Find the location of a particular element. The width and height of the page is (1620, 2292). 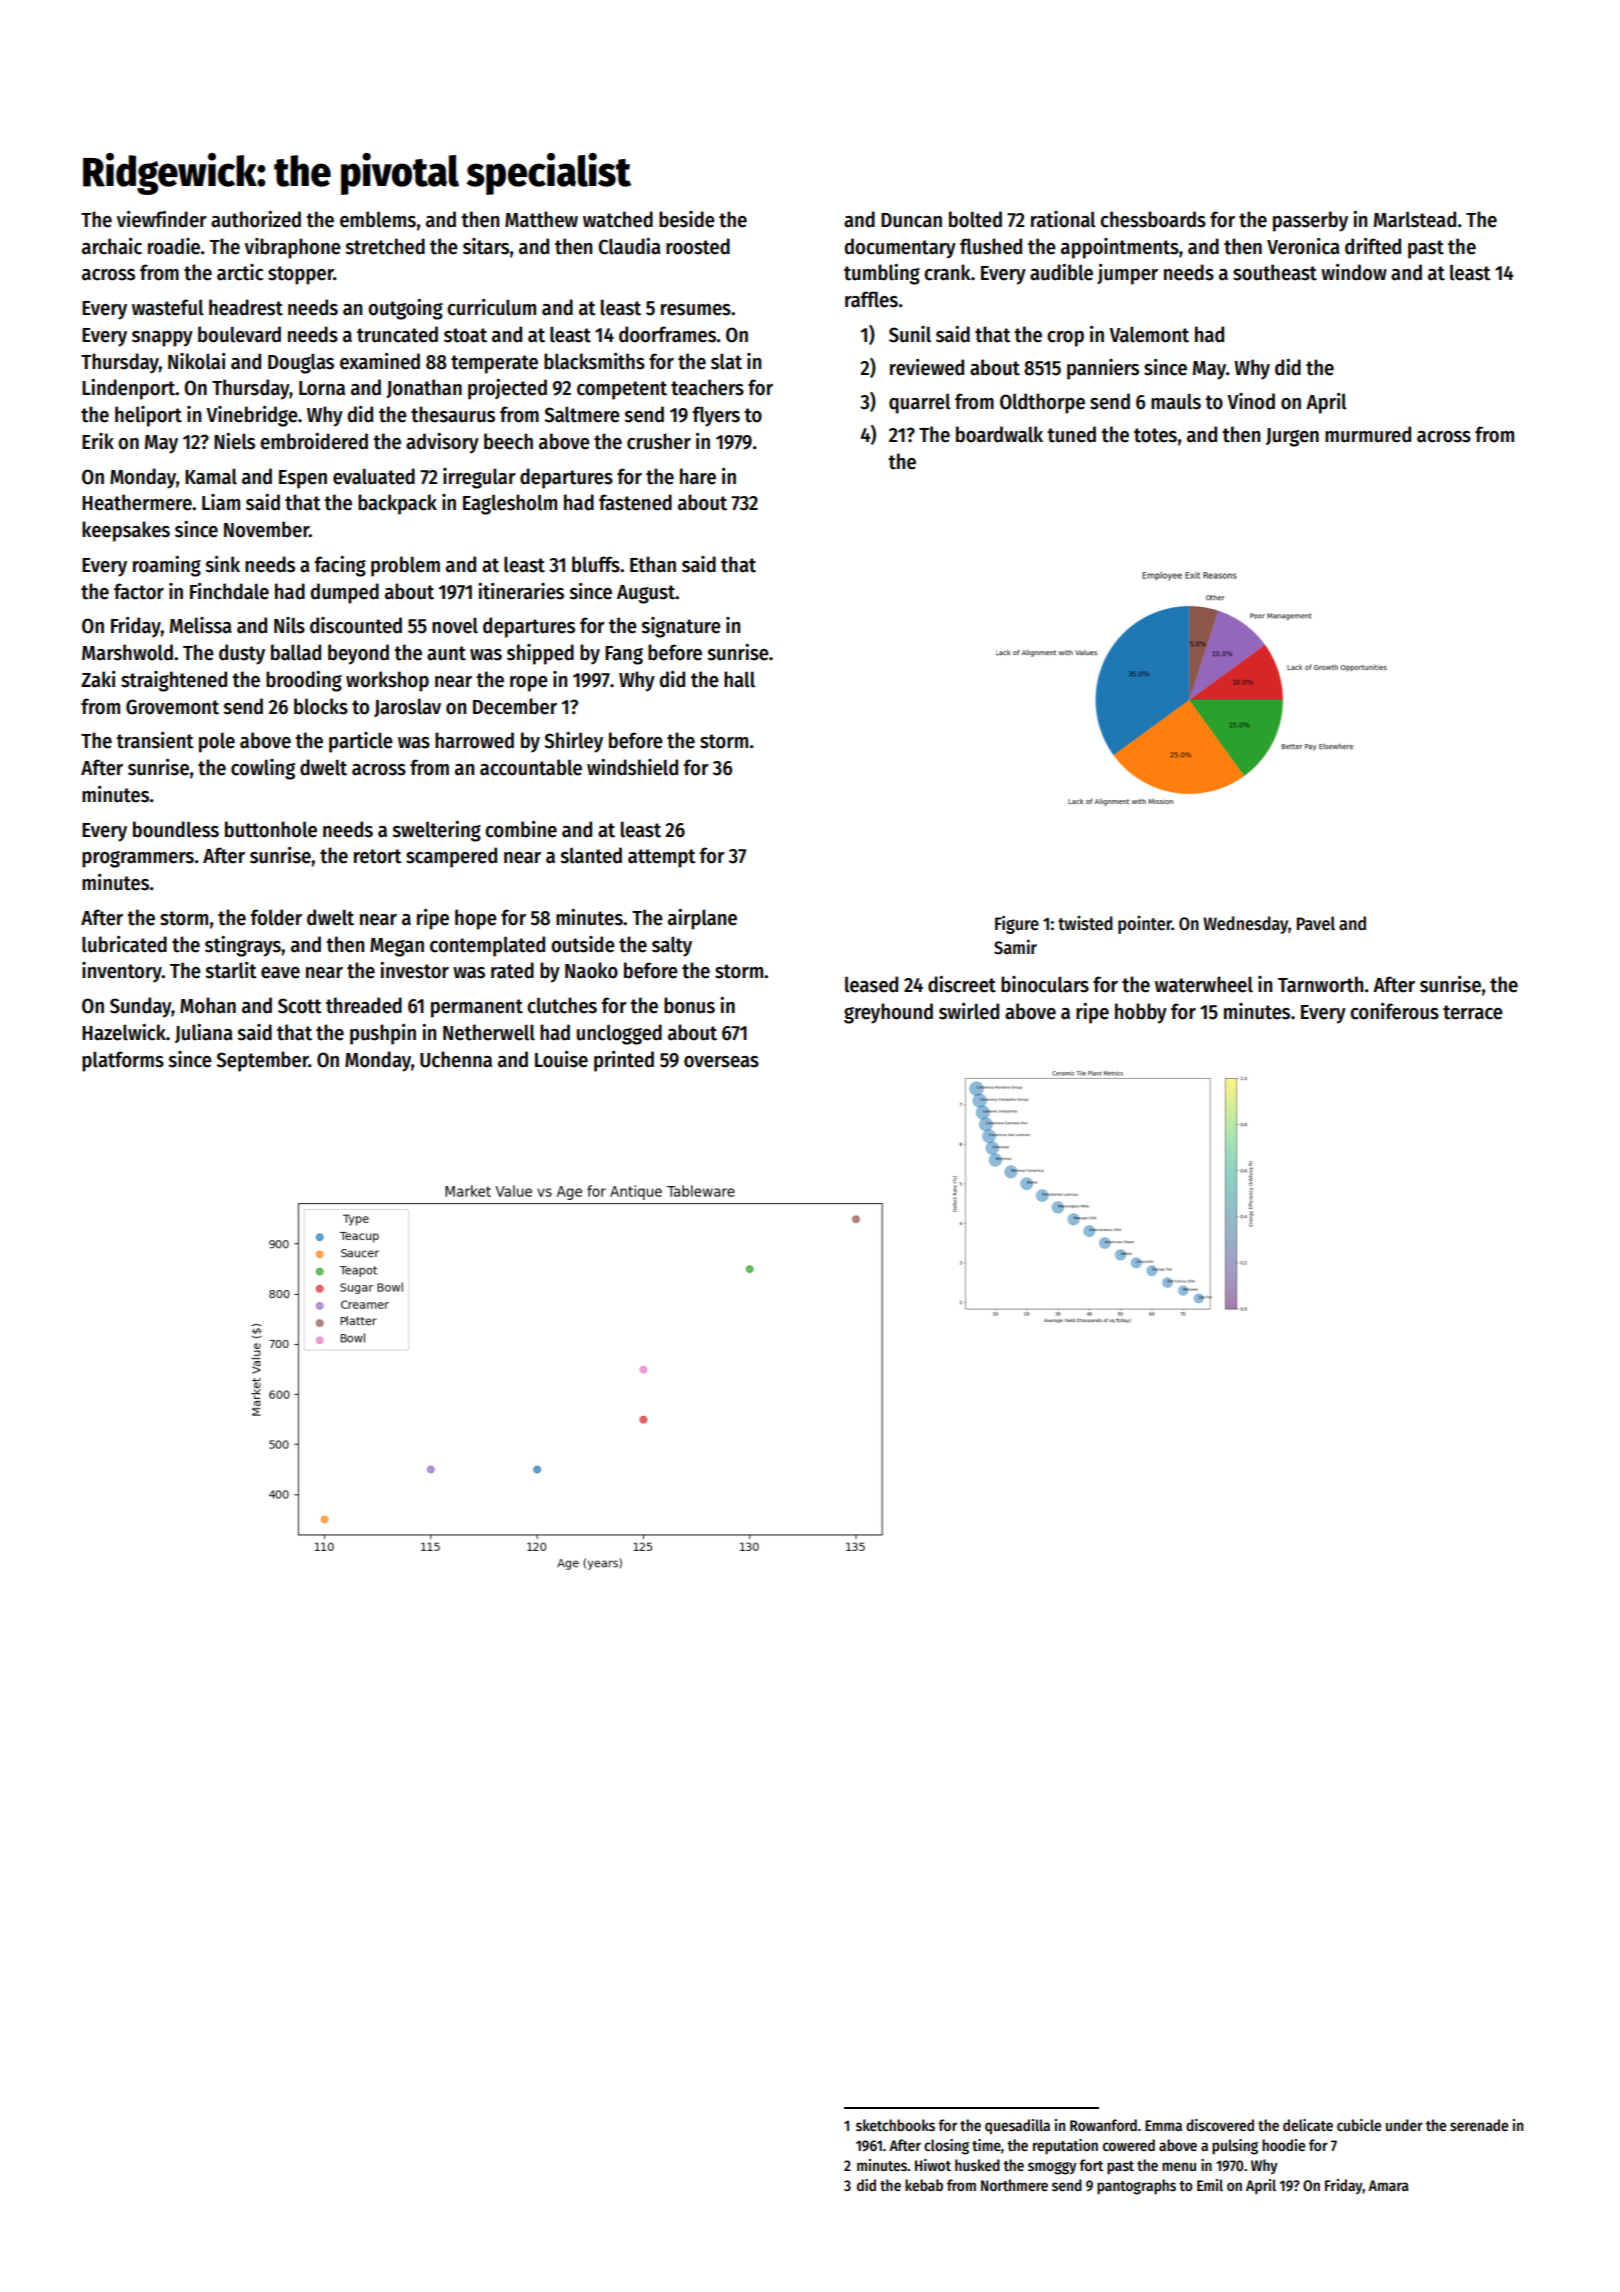

terrace is located at coordinates (1473, 1012).
